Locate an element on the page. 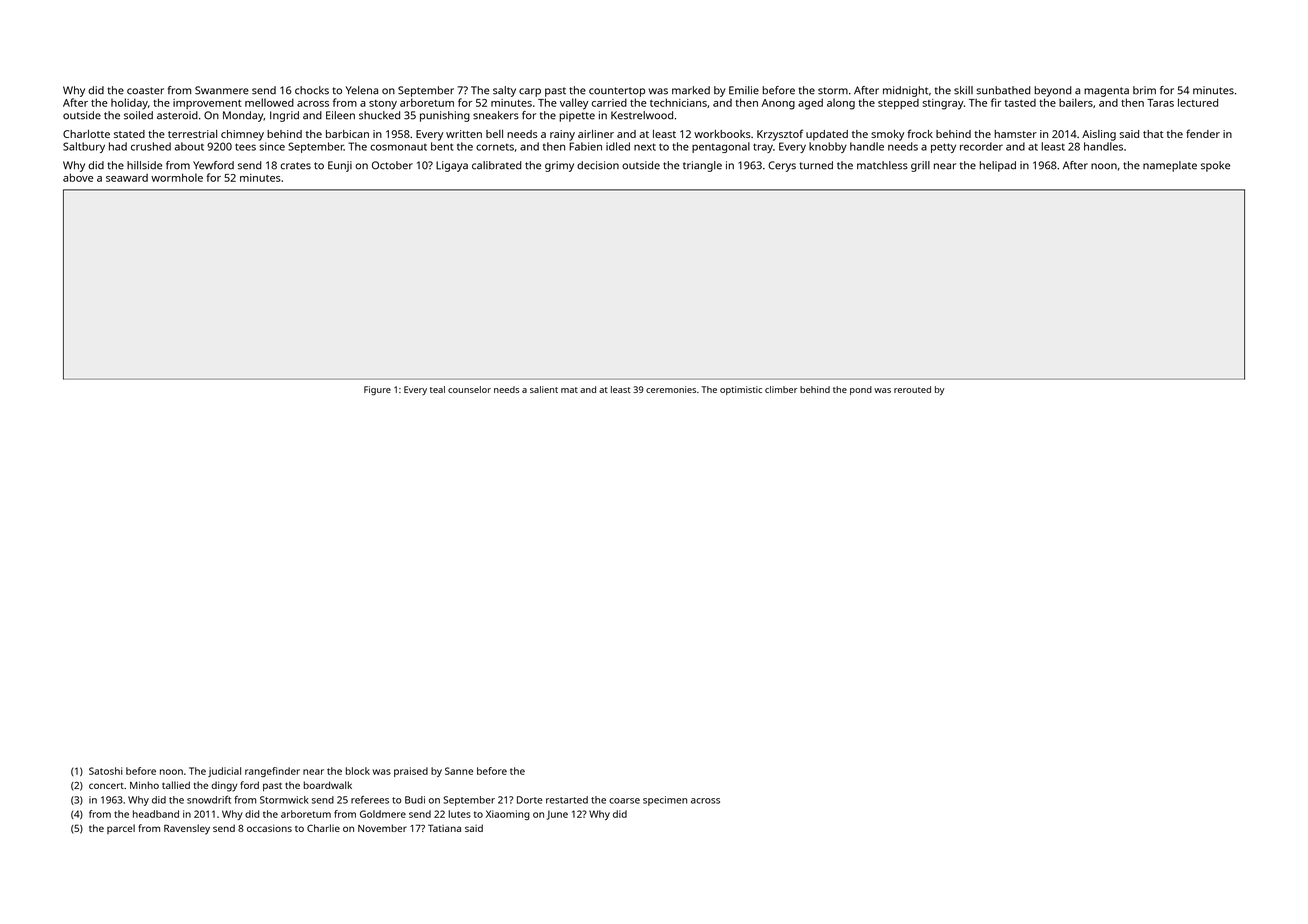 The height and width of the image is (924, 1308). skill is located at coordinates (963, 90).
